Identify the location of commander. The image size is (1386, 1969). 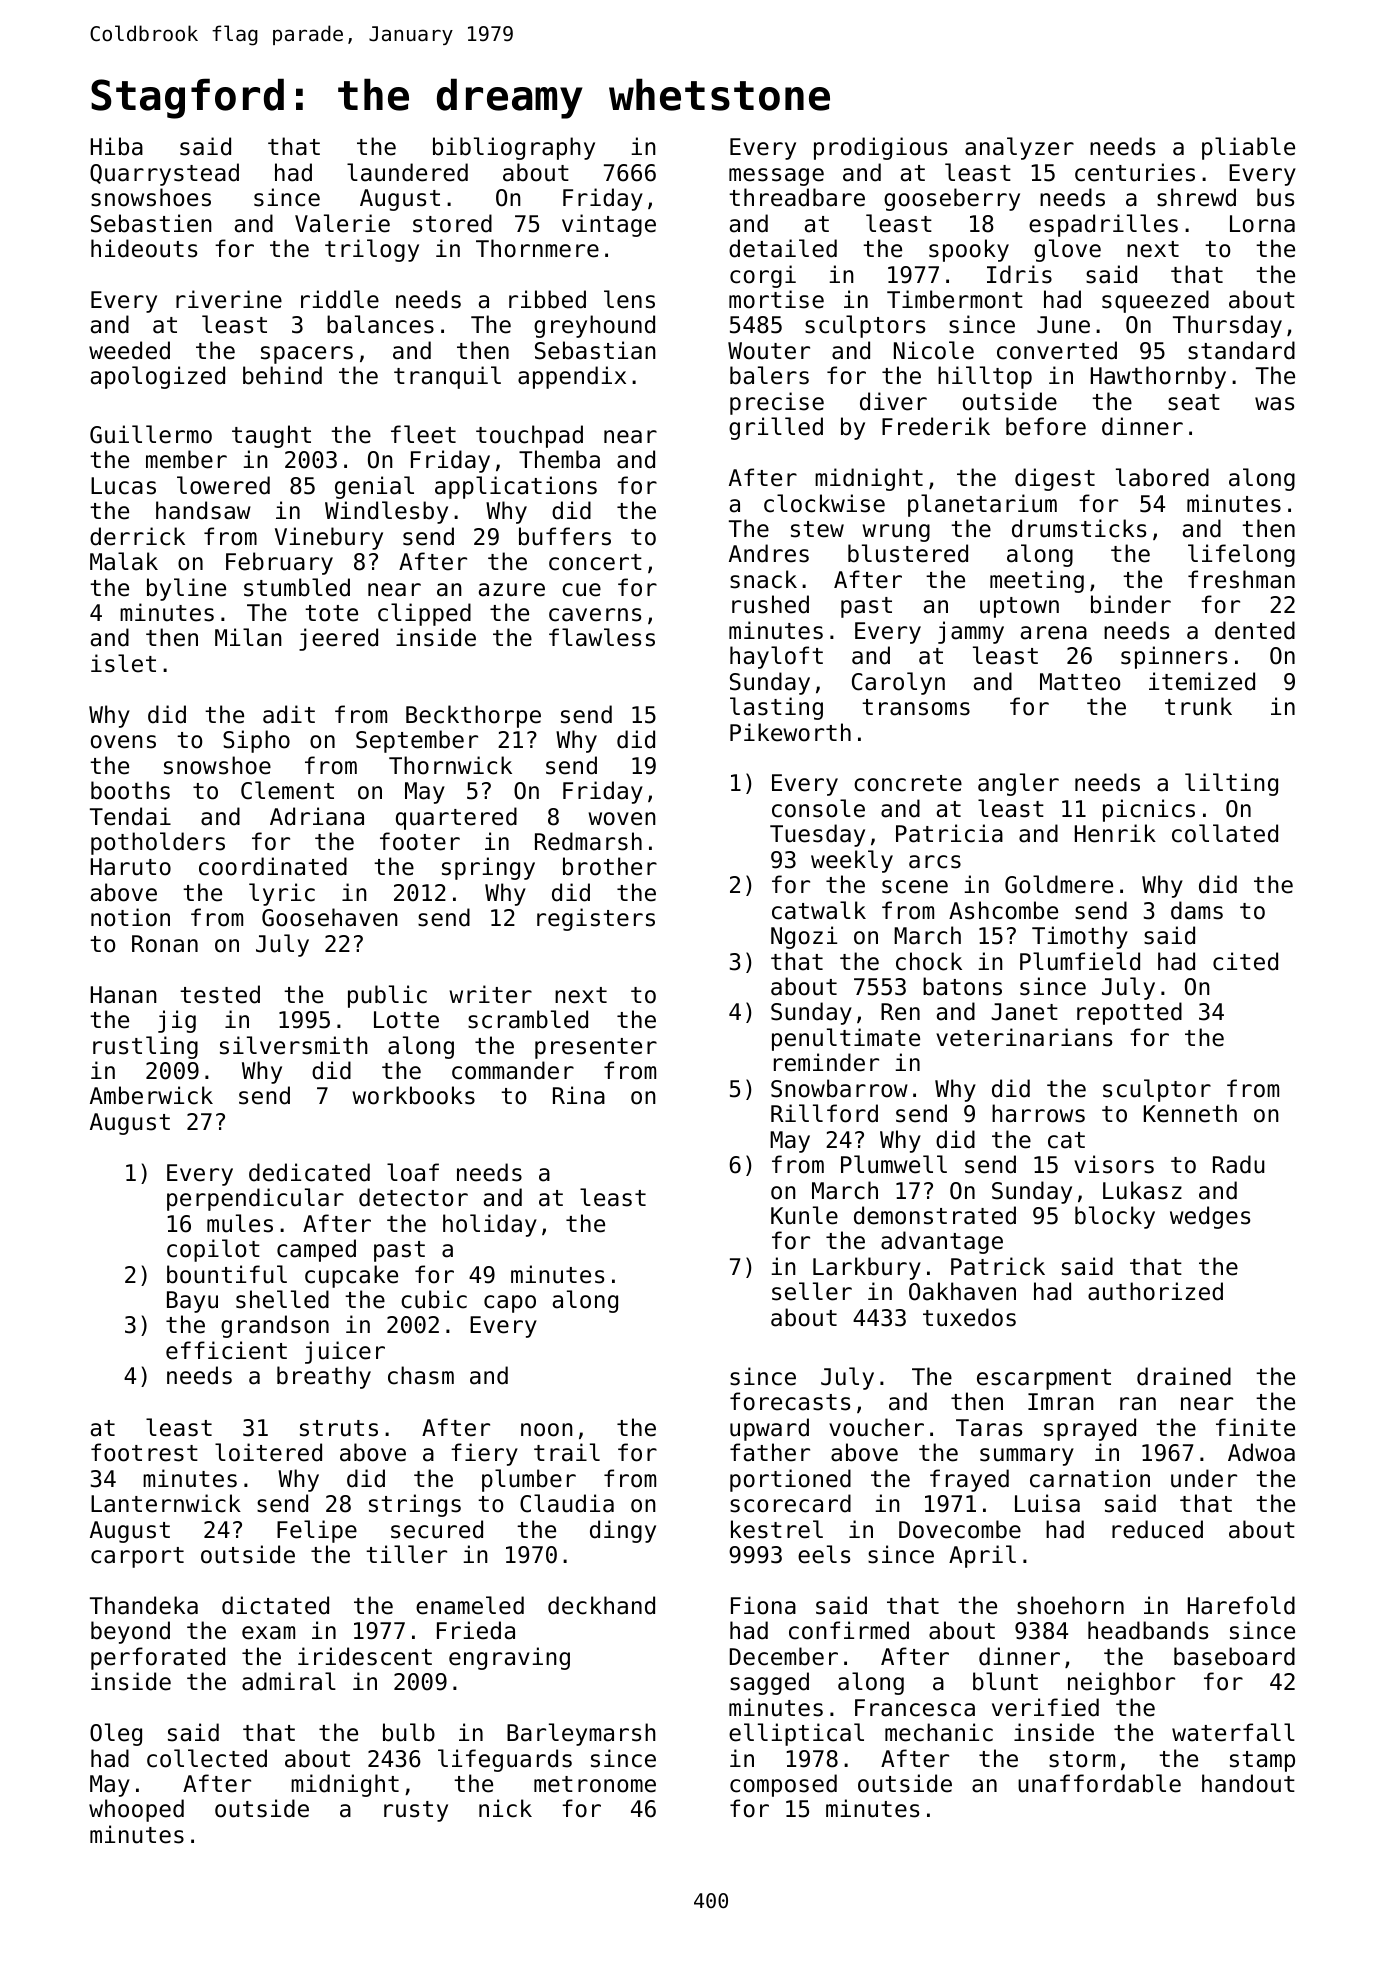
(513, 1070).
